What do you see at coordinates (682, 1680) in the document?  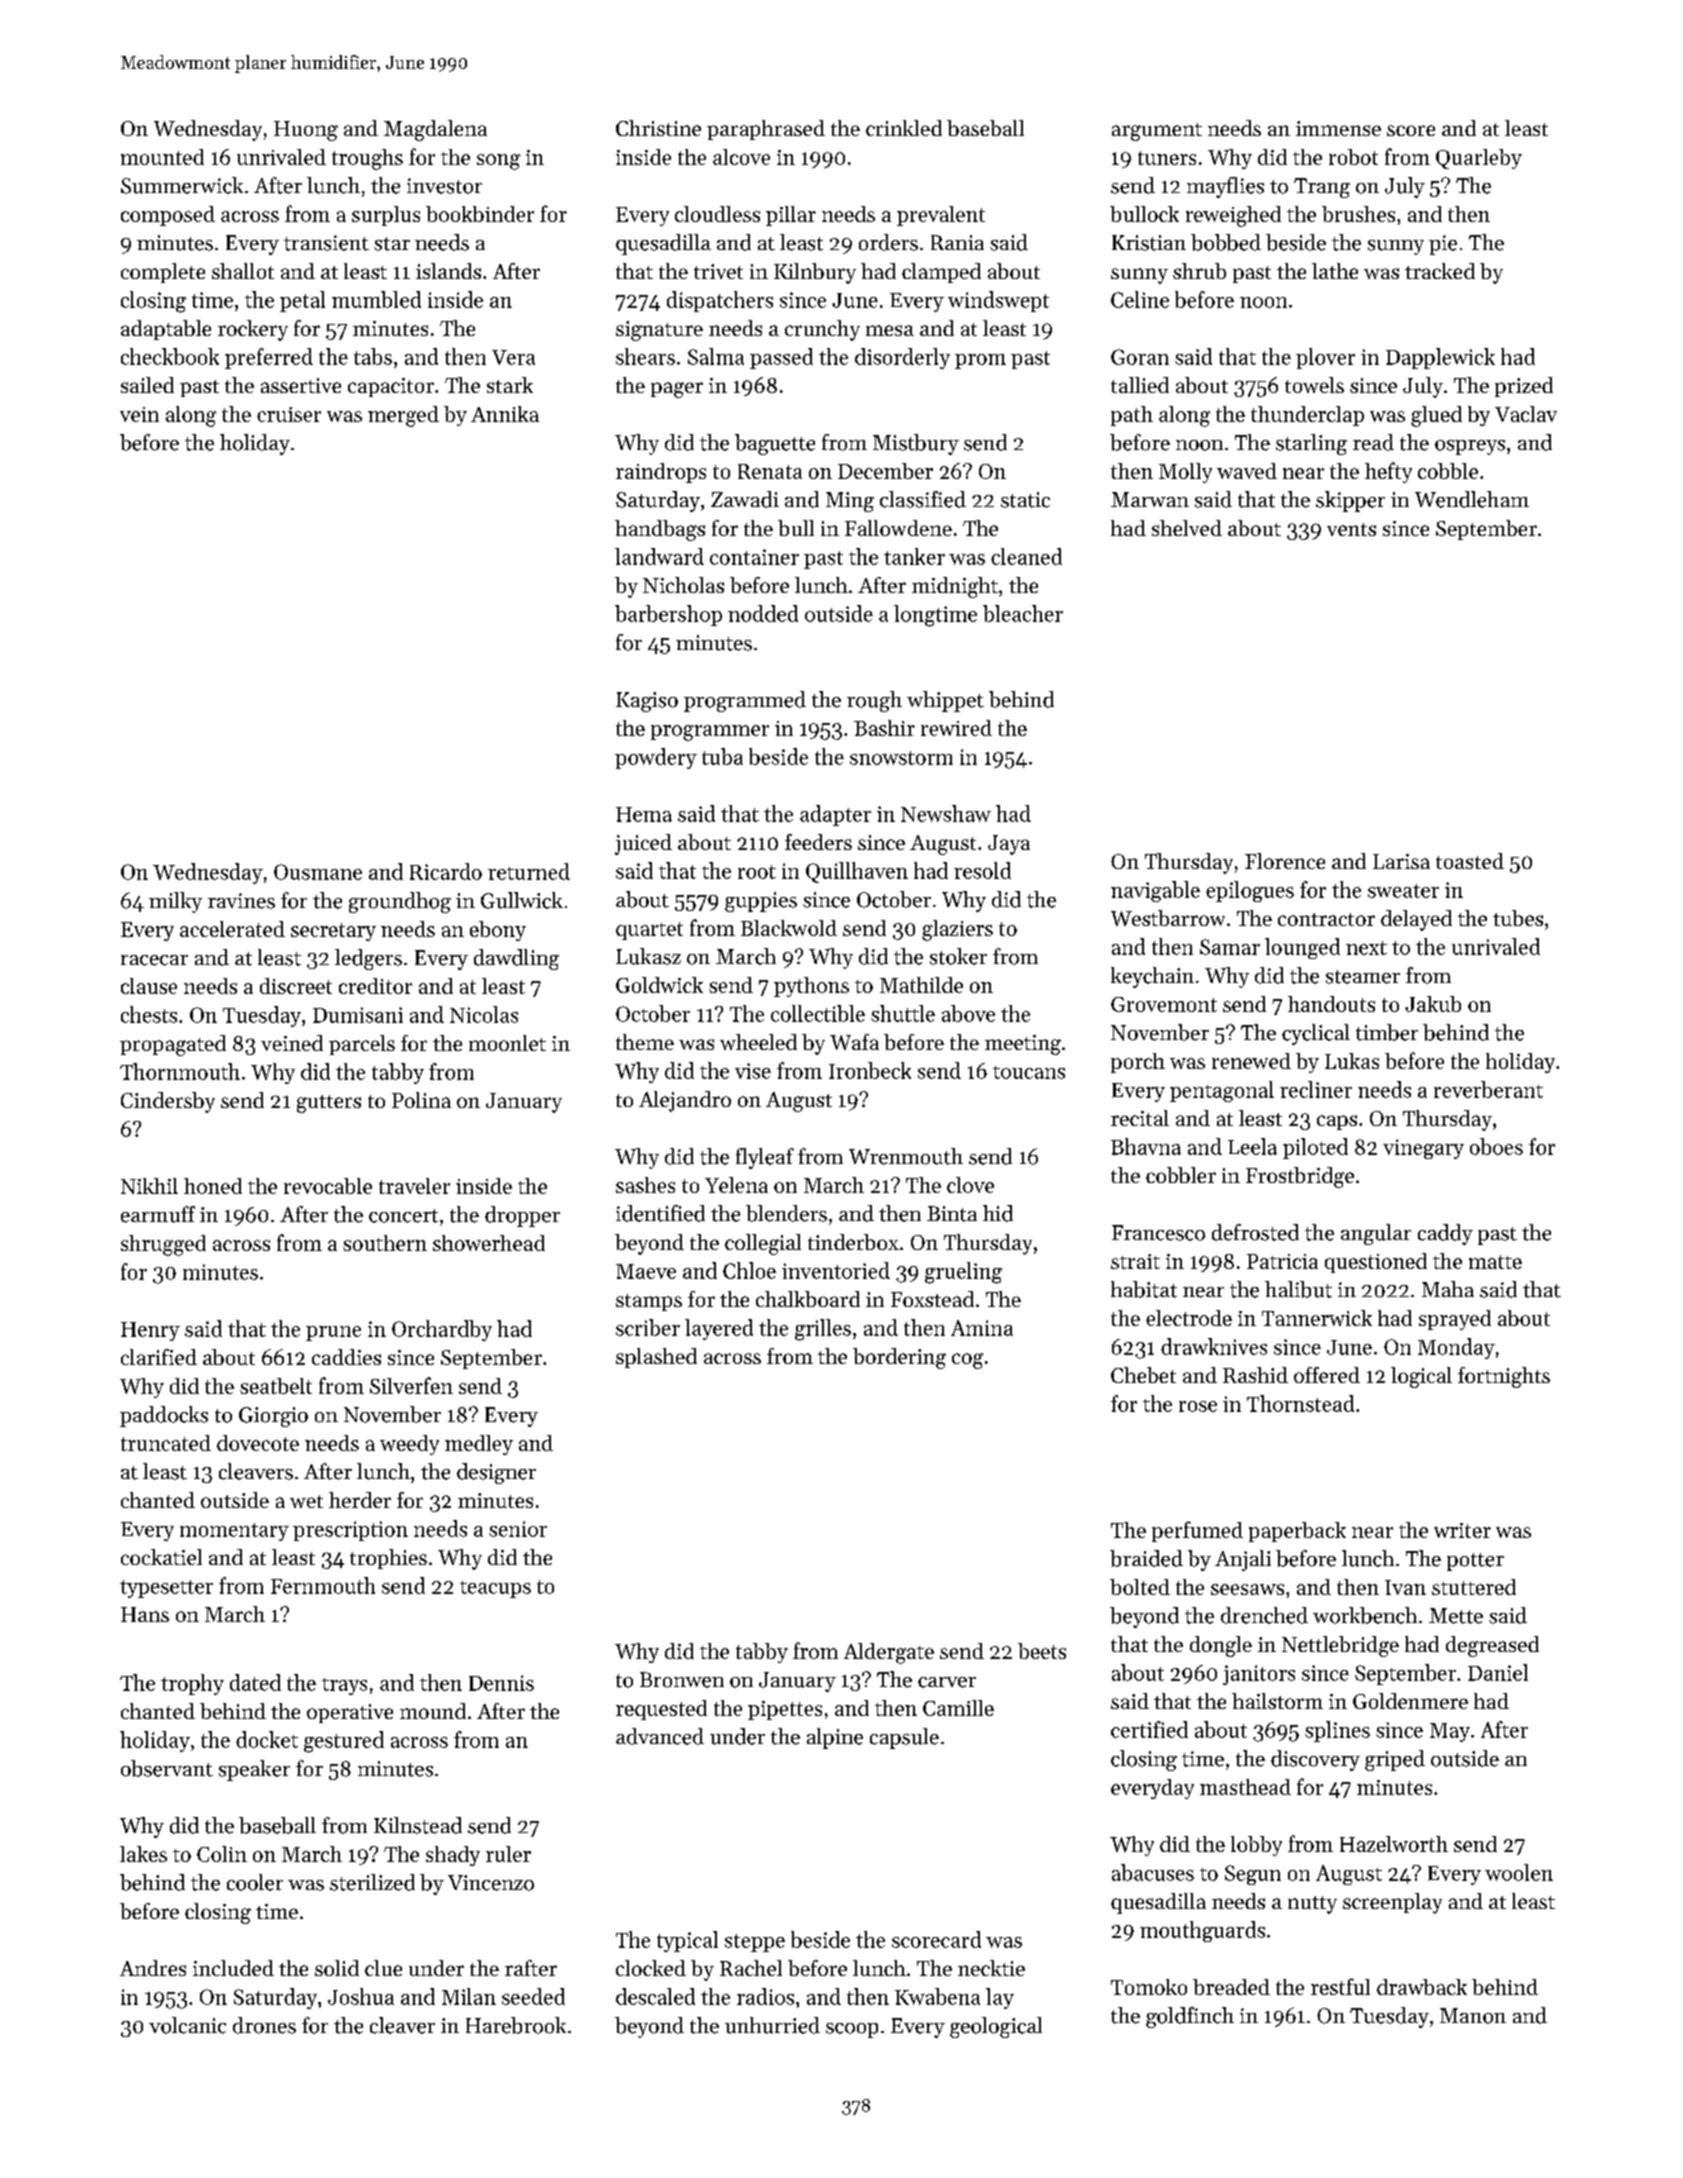 I see `Bronwen` at bounding box center [682, 1680].
